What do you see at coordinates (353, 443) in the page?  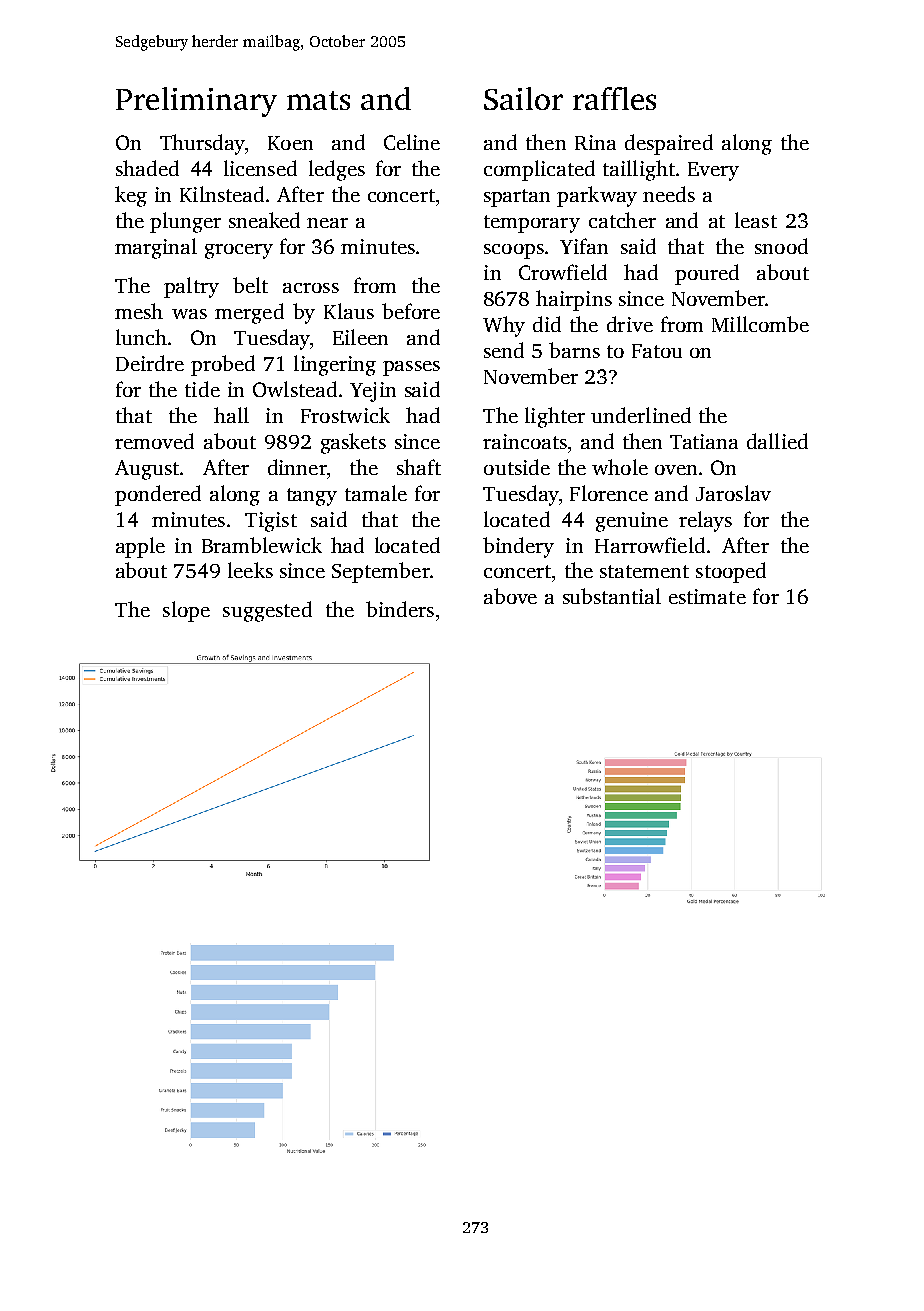 I see `gaskets` at bounding box center [353, 443].
